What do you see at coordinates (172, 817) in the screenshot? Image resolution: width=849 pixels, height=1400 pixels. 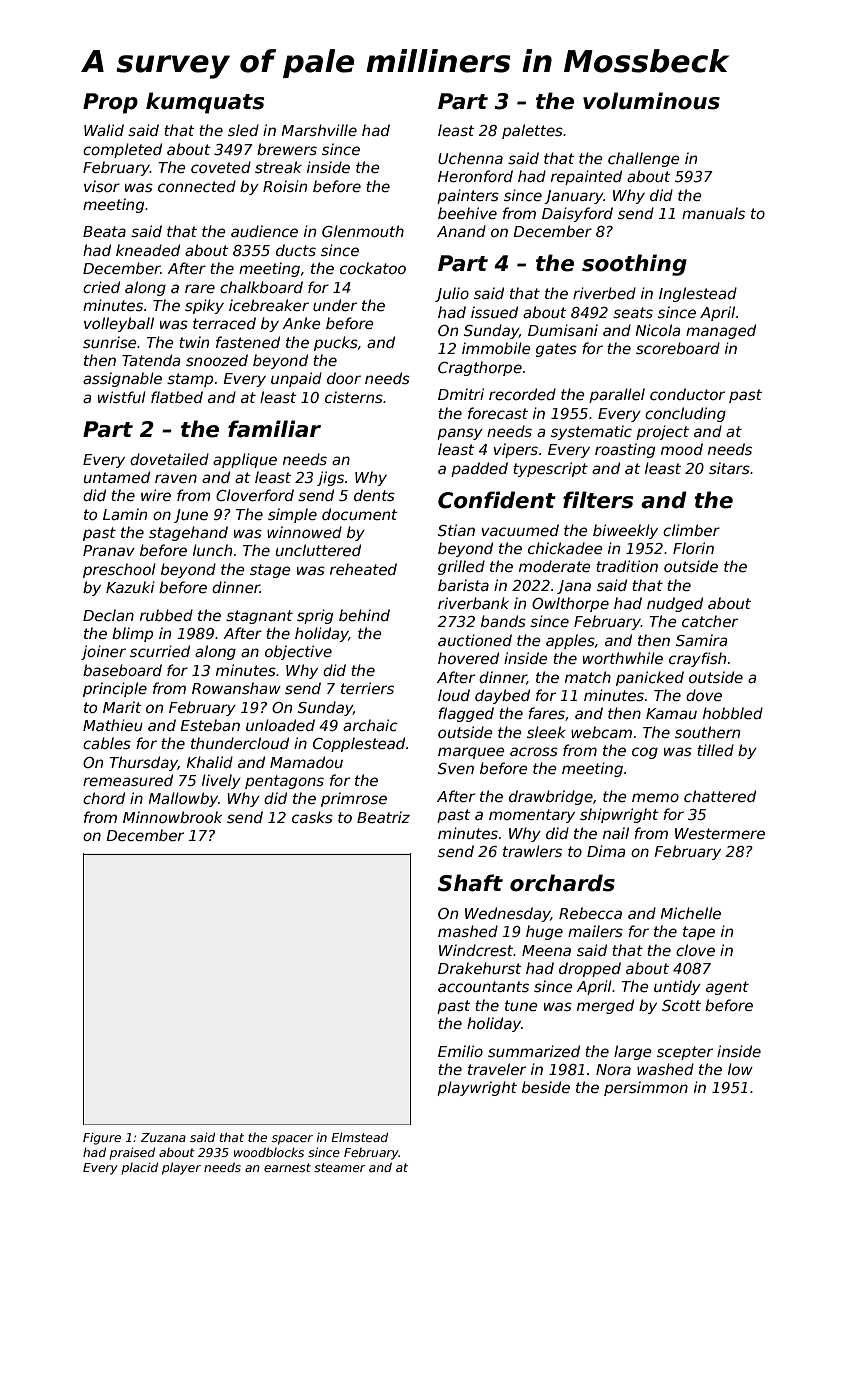 I see `Minnowbrook` at bounding box center [172, 817].
